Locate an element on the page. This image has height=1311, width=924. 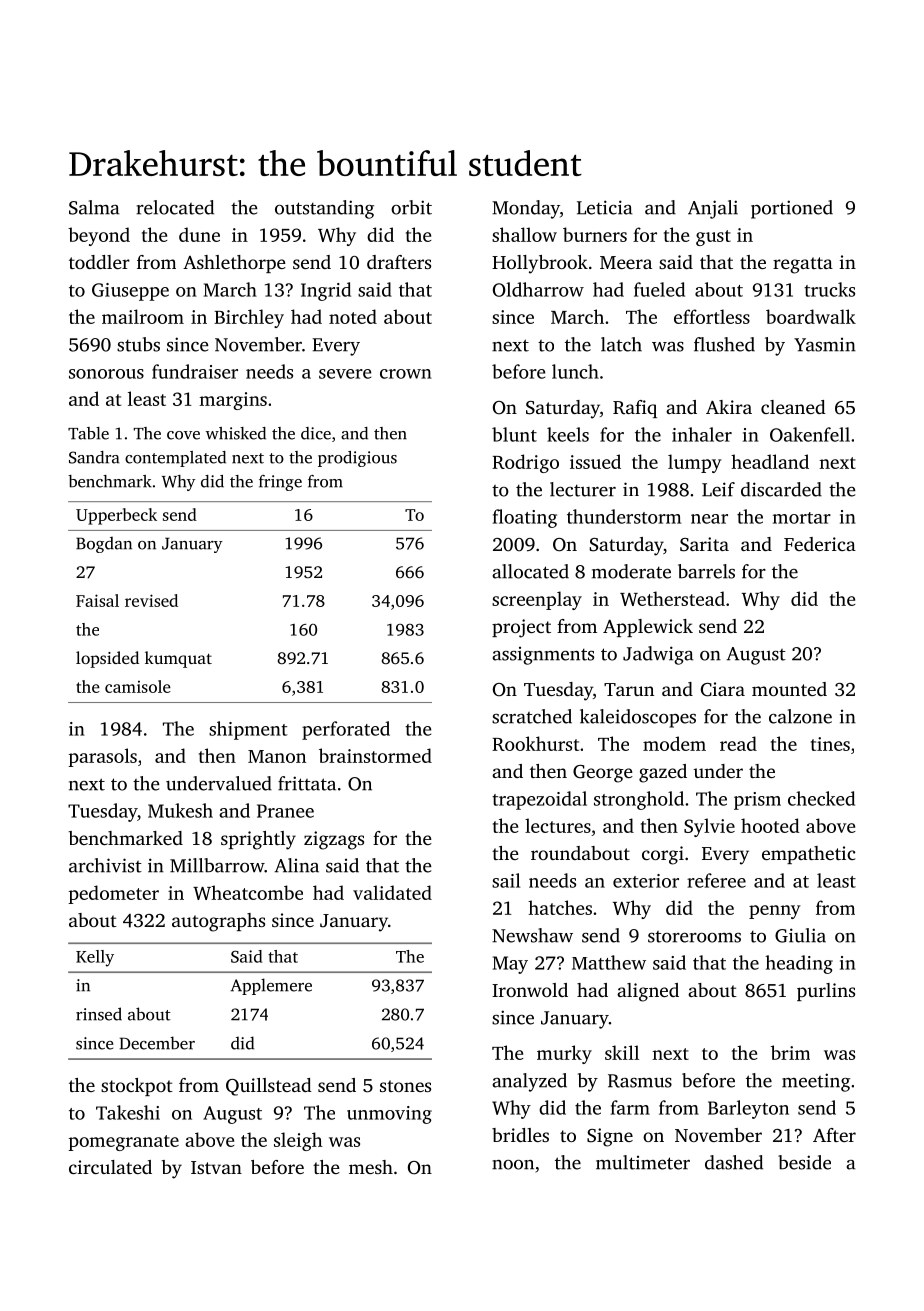
dune is located at coordinates (199, 234).
